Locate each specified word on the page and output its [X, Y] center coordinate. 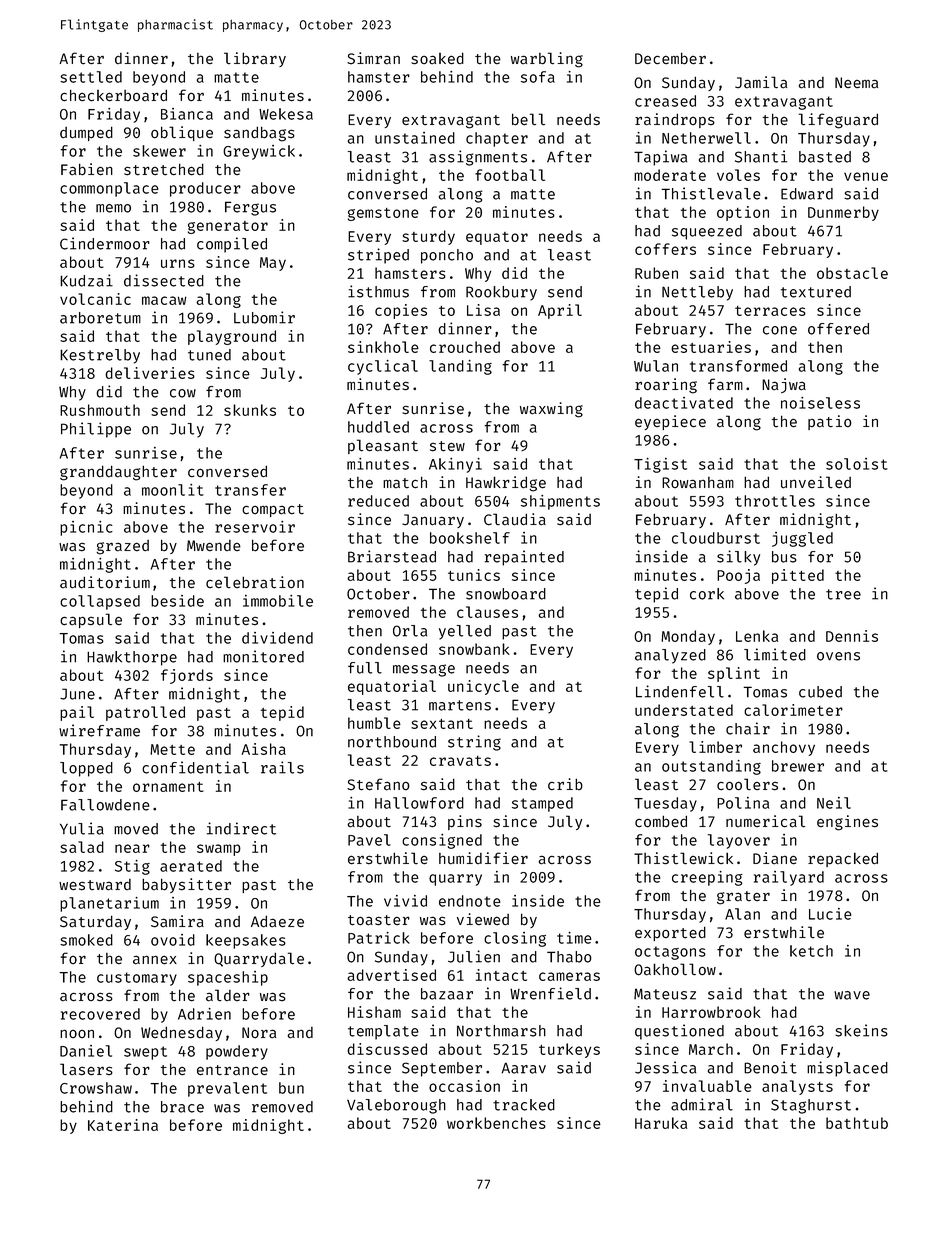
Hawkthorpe [132, 658]
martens [460, 705]
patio [830, 422]
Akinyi [455, 465]
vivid [405, 901]
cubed [820, 692]
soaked [437, 58]
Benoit [770, 1067]
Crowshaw [96, 1088]
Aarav [523, 1068]
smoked [86, 940]
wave [852, 995]
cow [183, 393]
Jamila [761, 82]
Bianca [187, 114]
